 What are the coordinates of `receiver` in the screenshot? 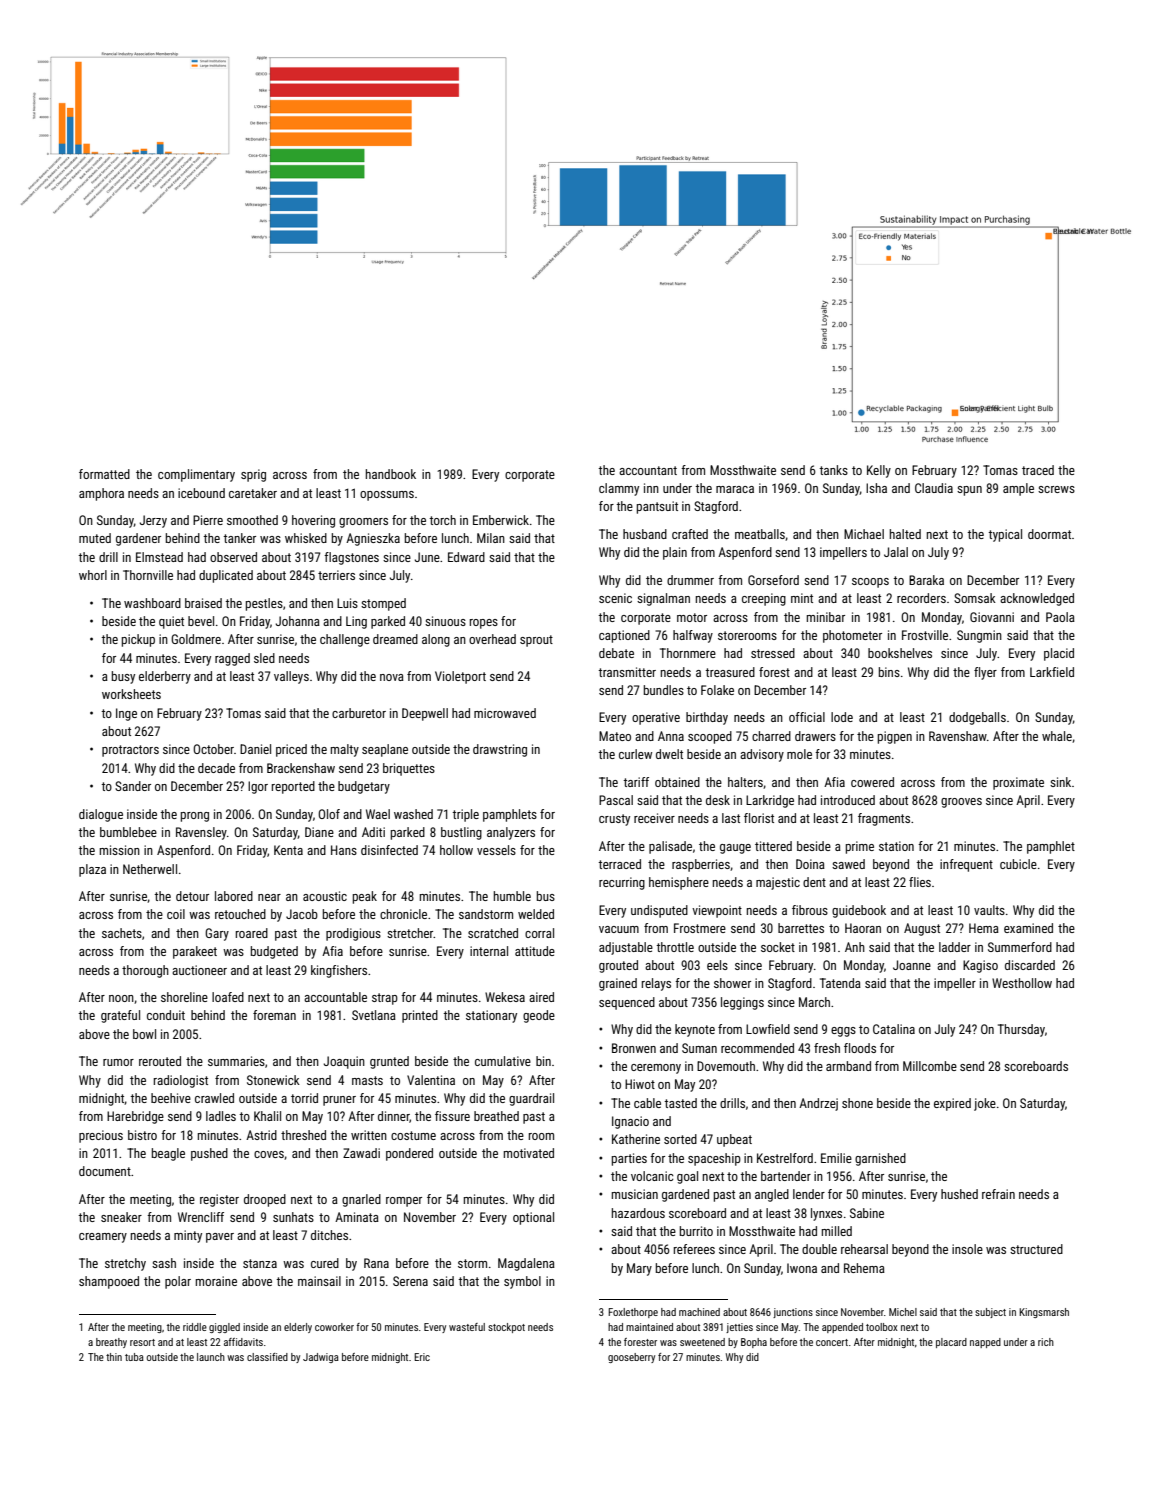 It's located at (654, 818).
